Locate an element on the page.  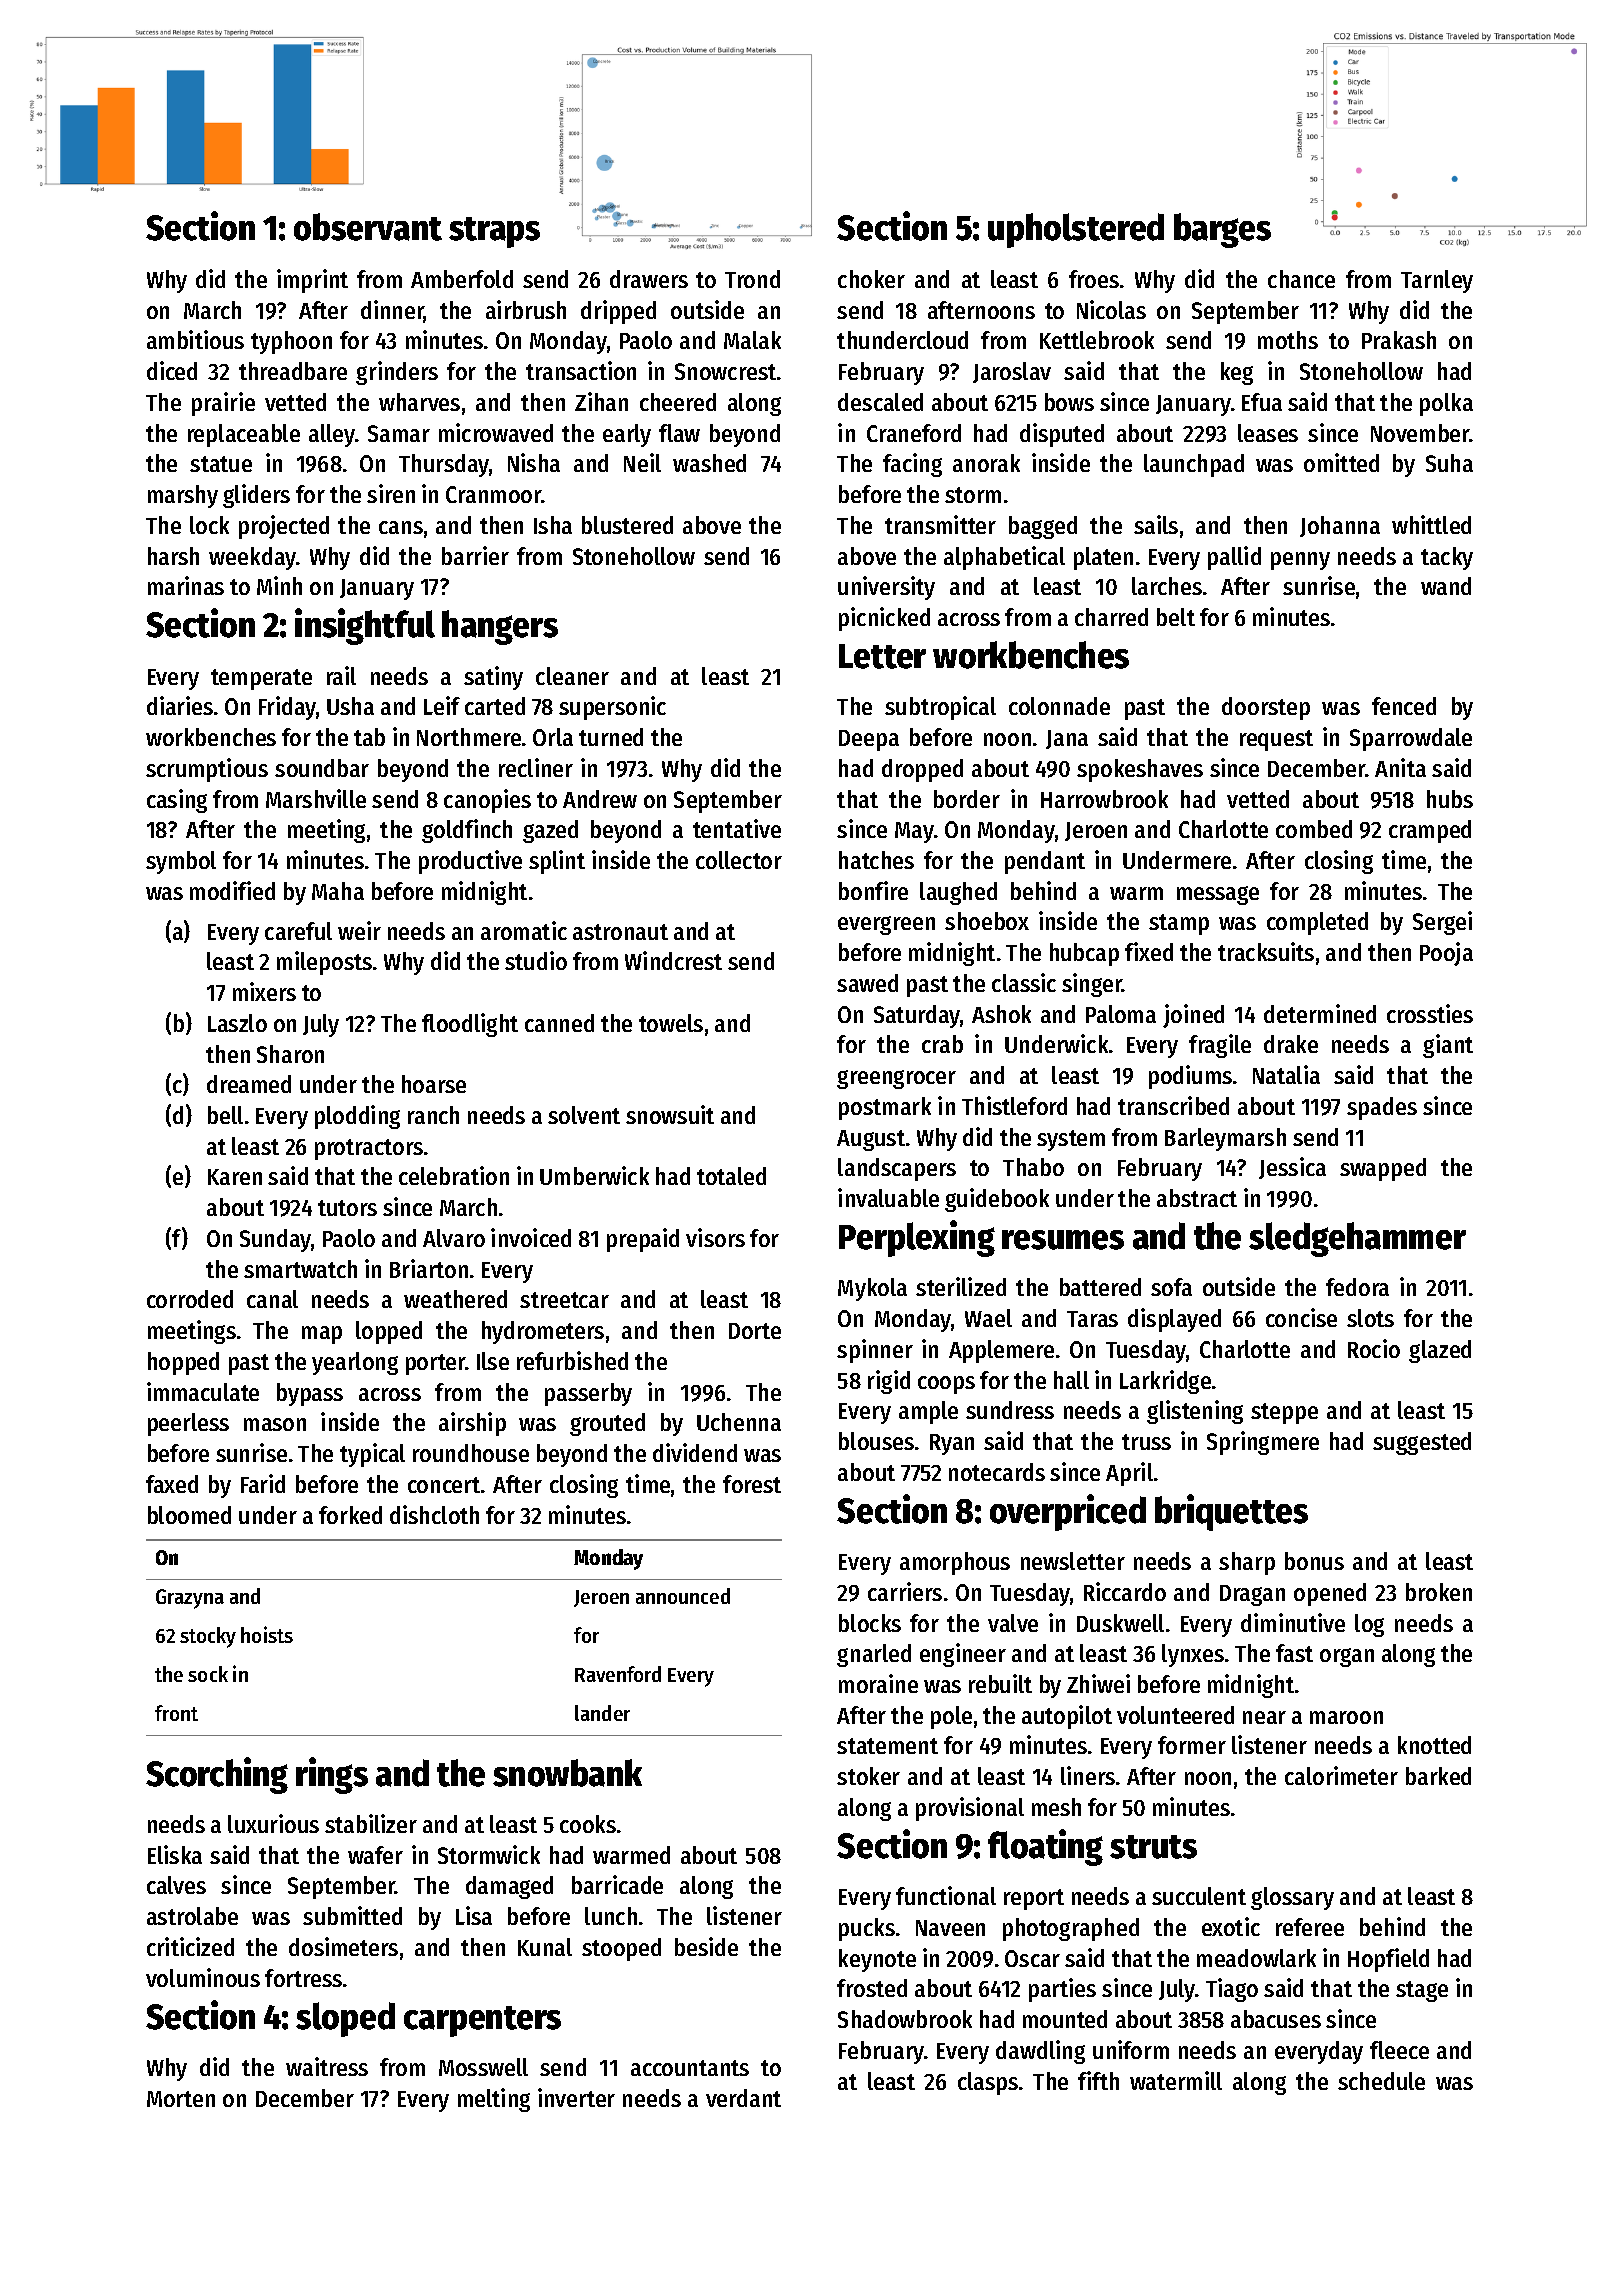
log is located at coordinates (1369, 1625).
